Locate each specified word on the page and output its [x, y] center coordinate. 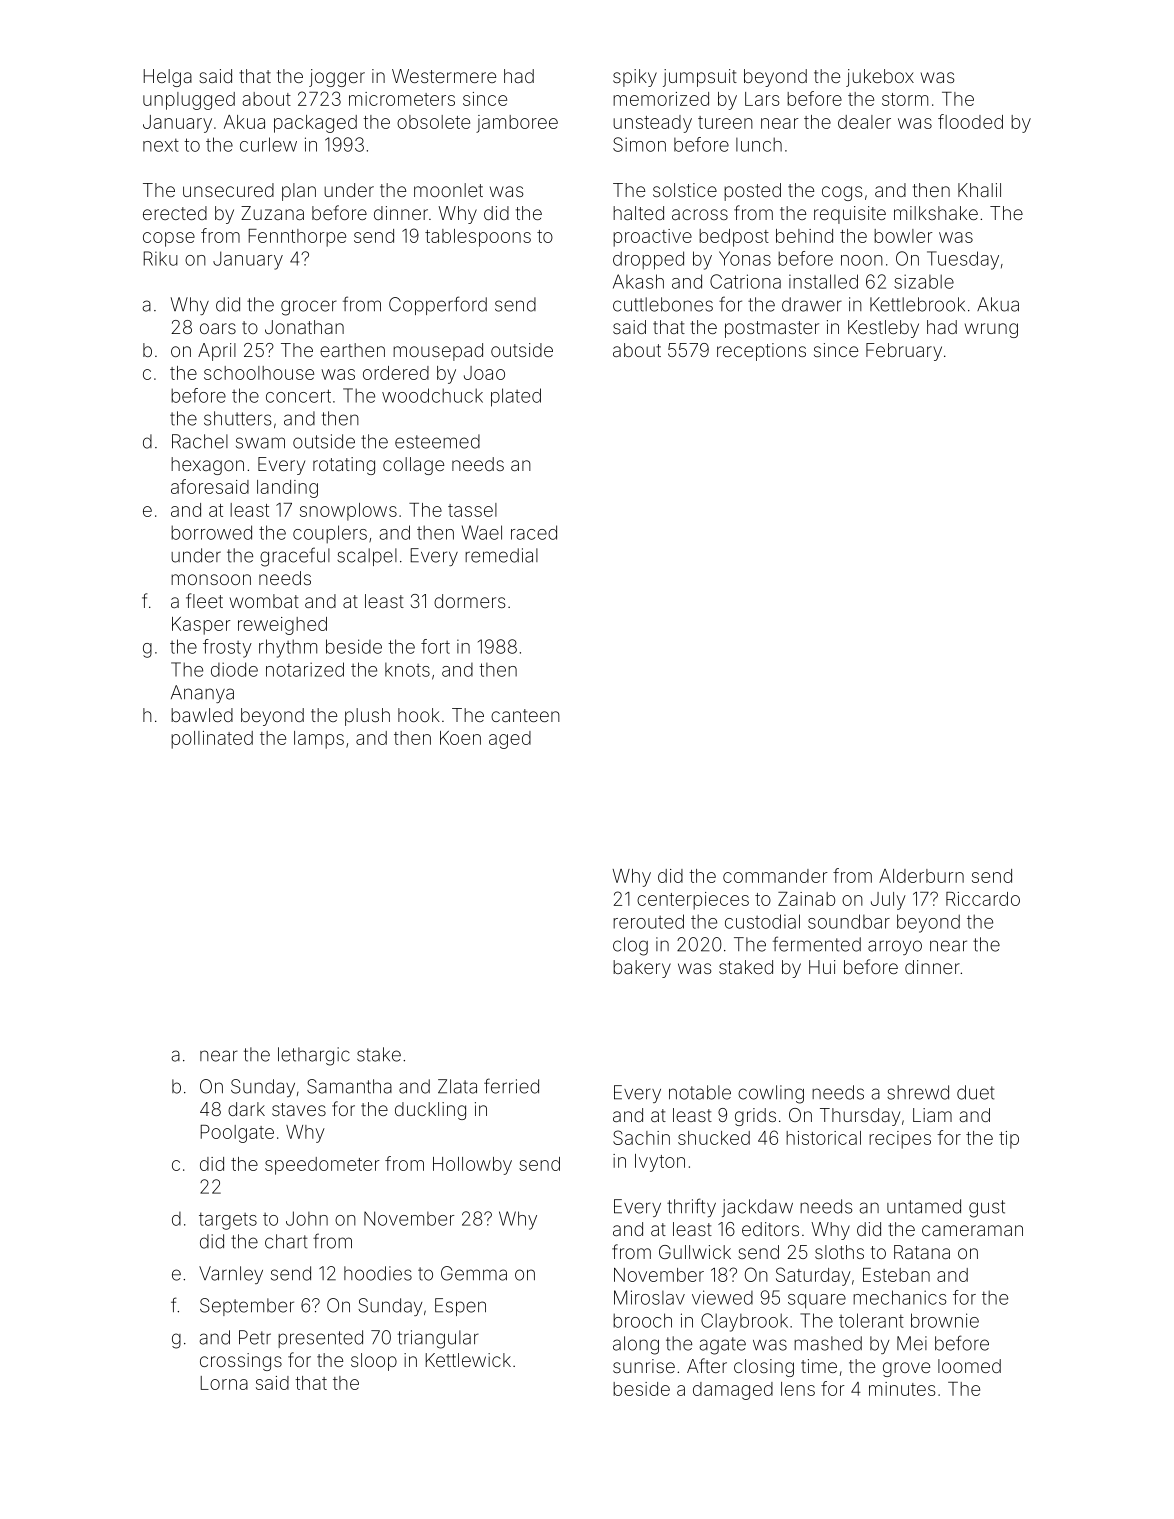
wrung [991, 330]
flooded [970, 121]
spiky [635, 78]
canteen [525, 715]
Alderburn [921, 876]
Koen [460, 738]
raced [534, 532]
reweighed [282, 626]
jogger [337, 78]
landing [287, 489]
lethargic [314, 1056]
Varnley [231, 1275]
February [904, 352]
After [707, 1365]
